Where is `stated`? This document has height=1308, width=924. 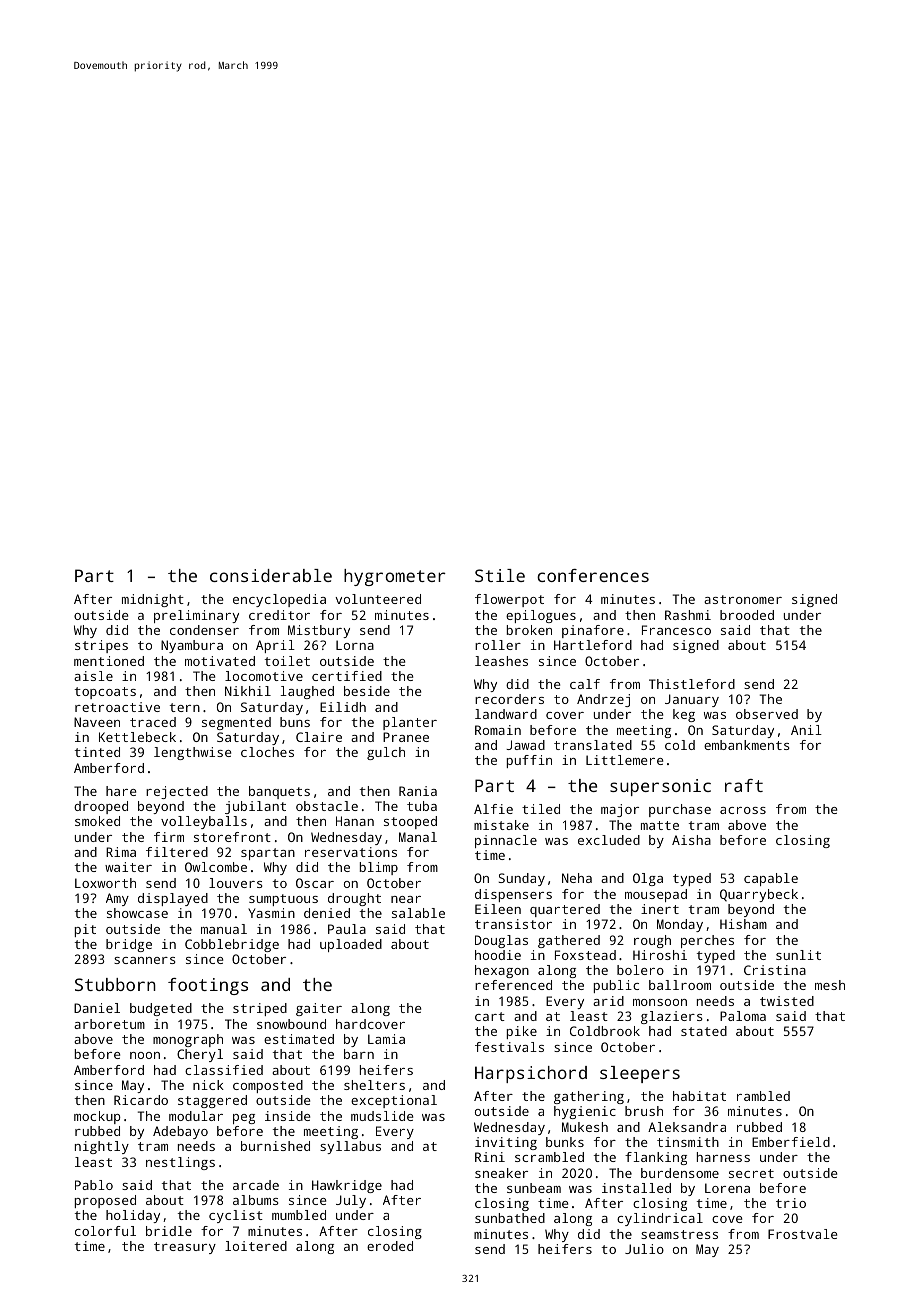
stated is located at coordinates (704, 1031).
